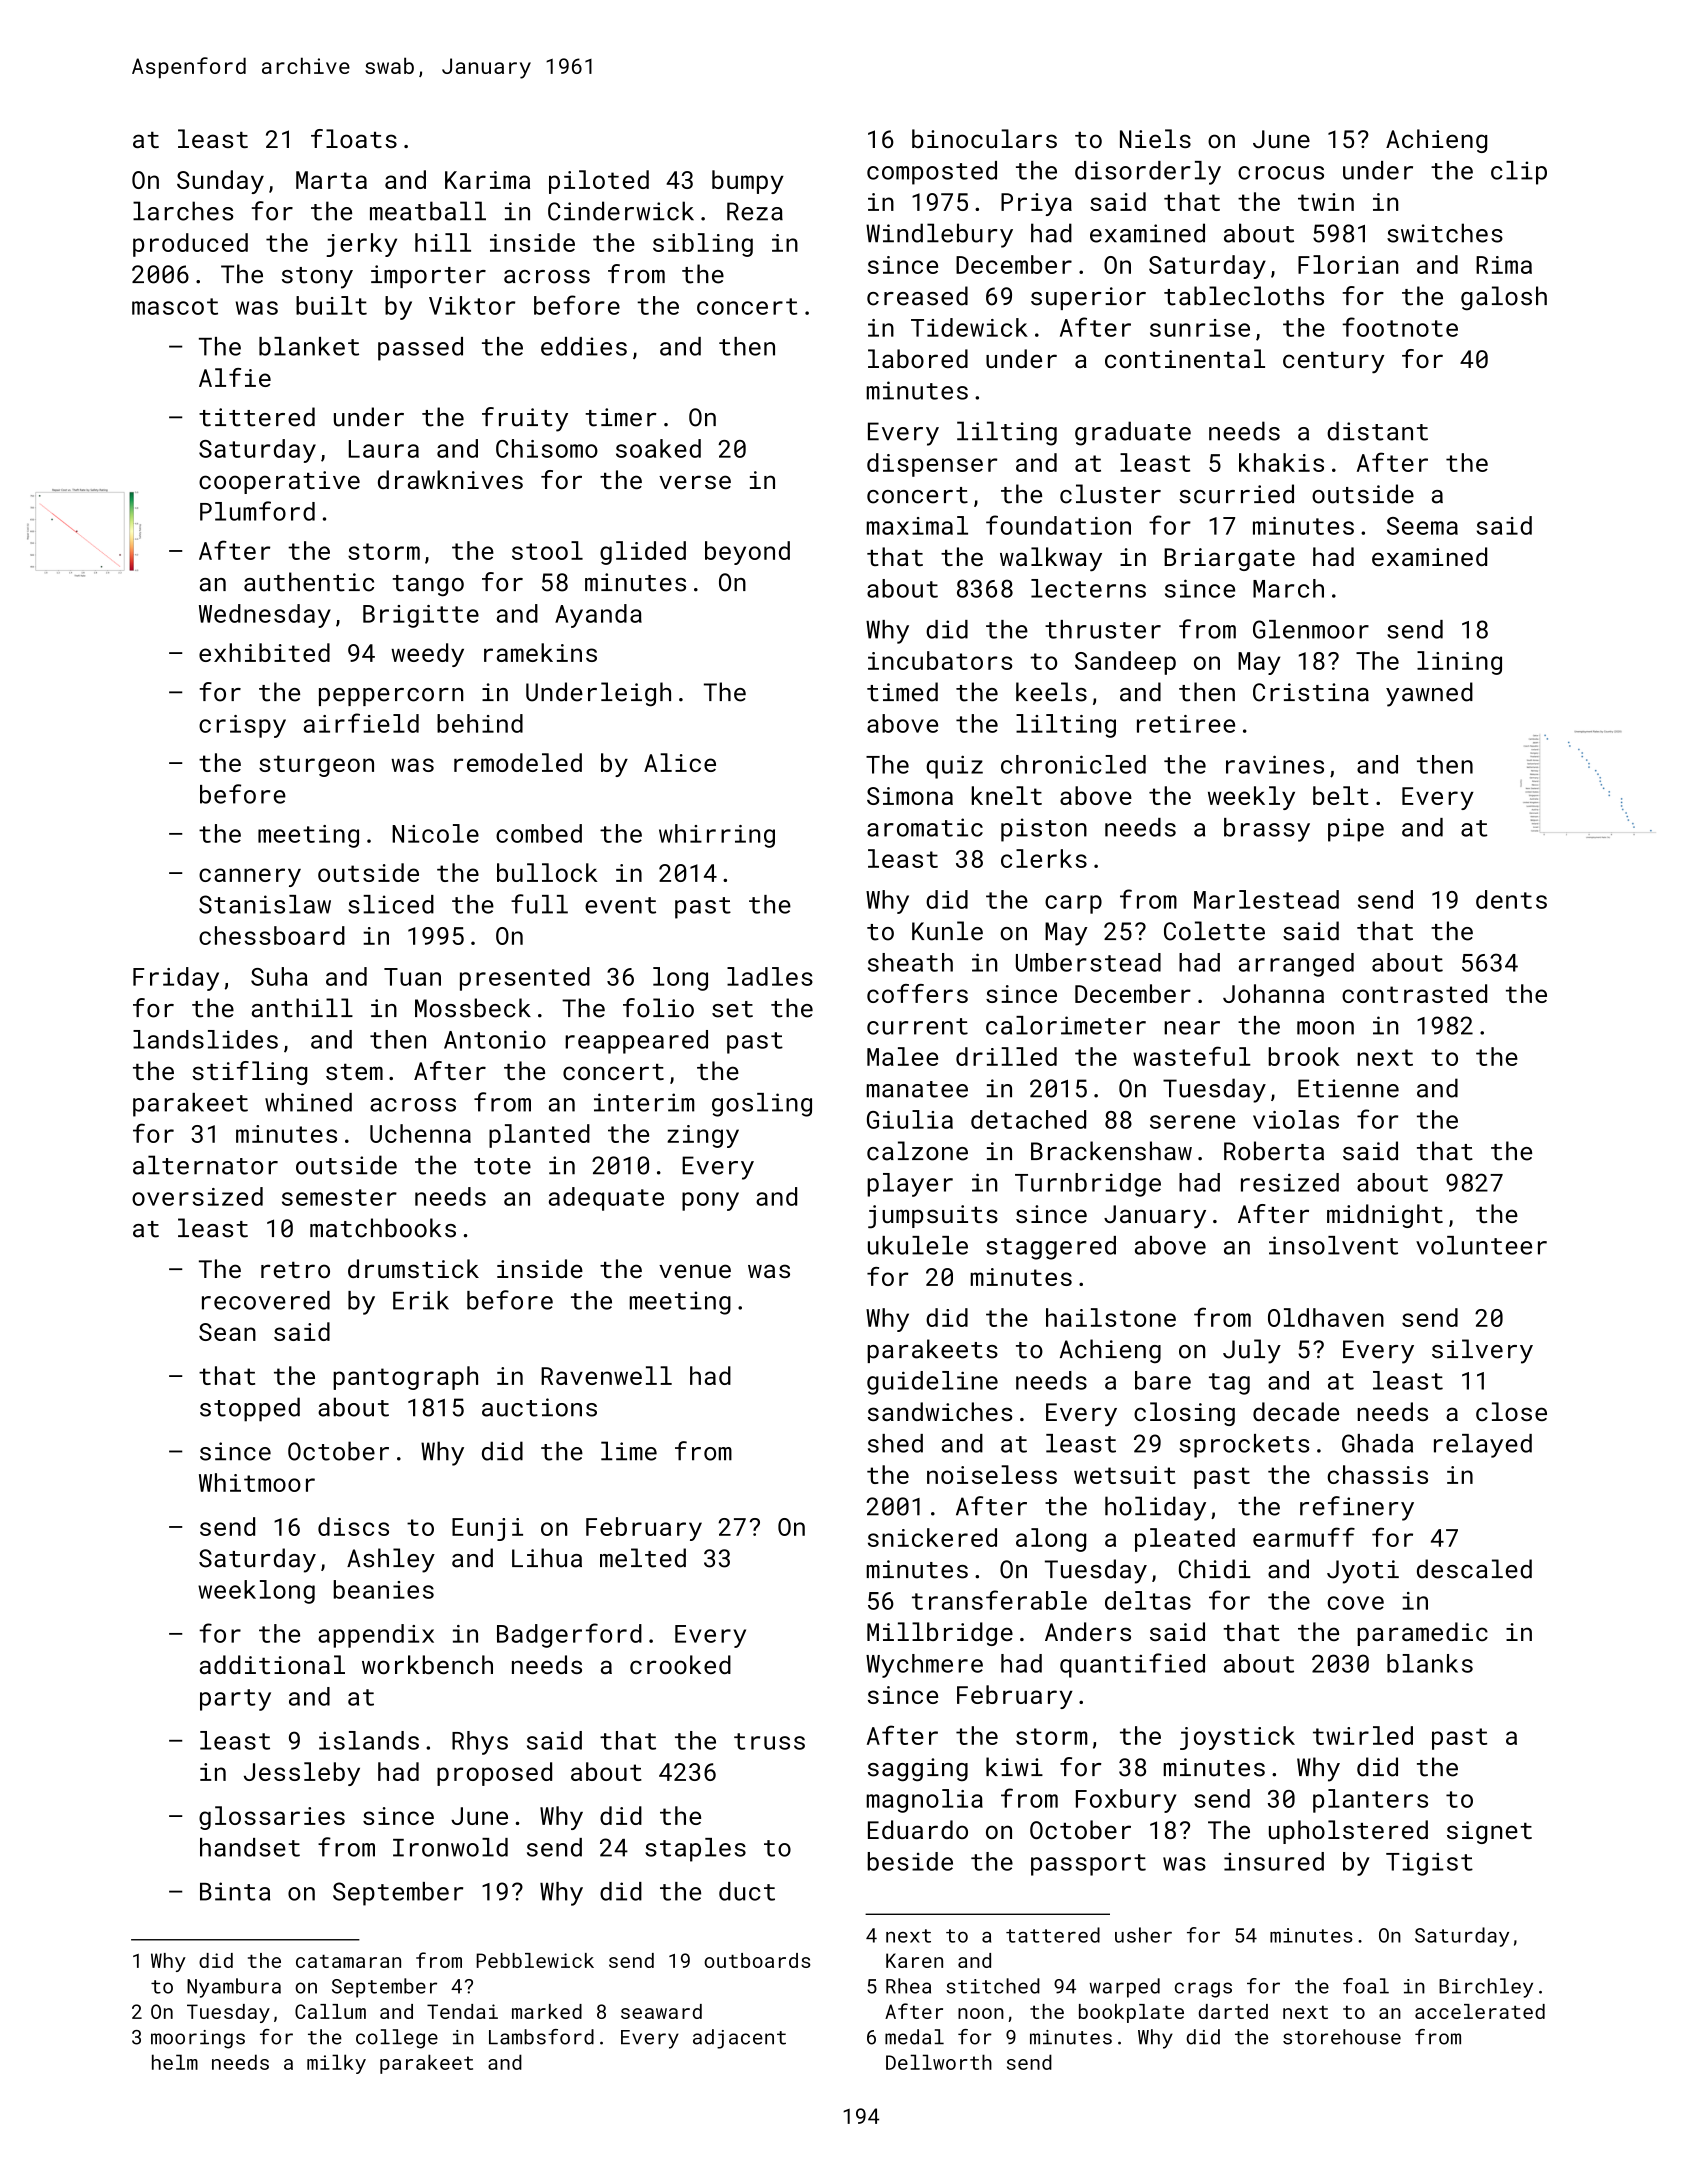 Image resolution: width=1683 pixels, height=2178 pixels. What do you see at coordinates (621, 211) in the page?
I see `Cinderwick` at bounding box center [621, 211].
